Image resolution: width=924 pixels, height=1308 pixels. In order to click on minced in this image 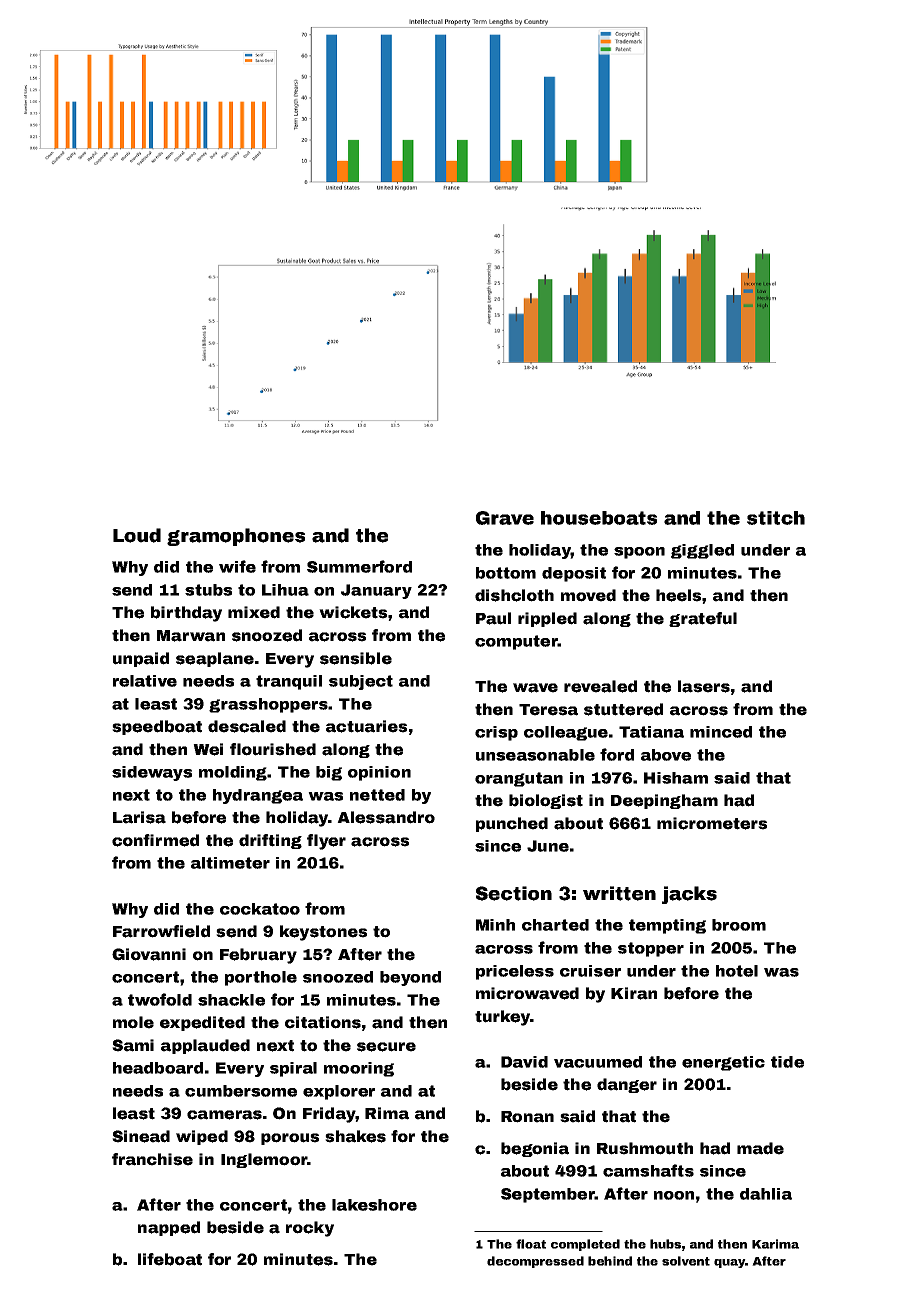, I will do `click(721, 732)`.
